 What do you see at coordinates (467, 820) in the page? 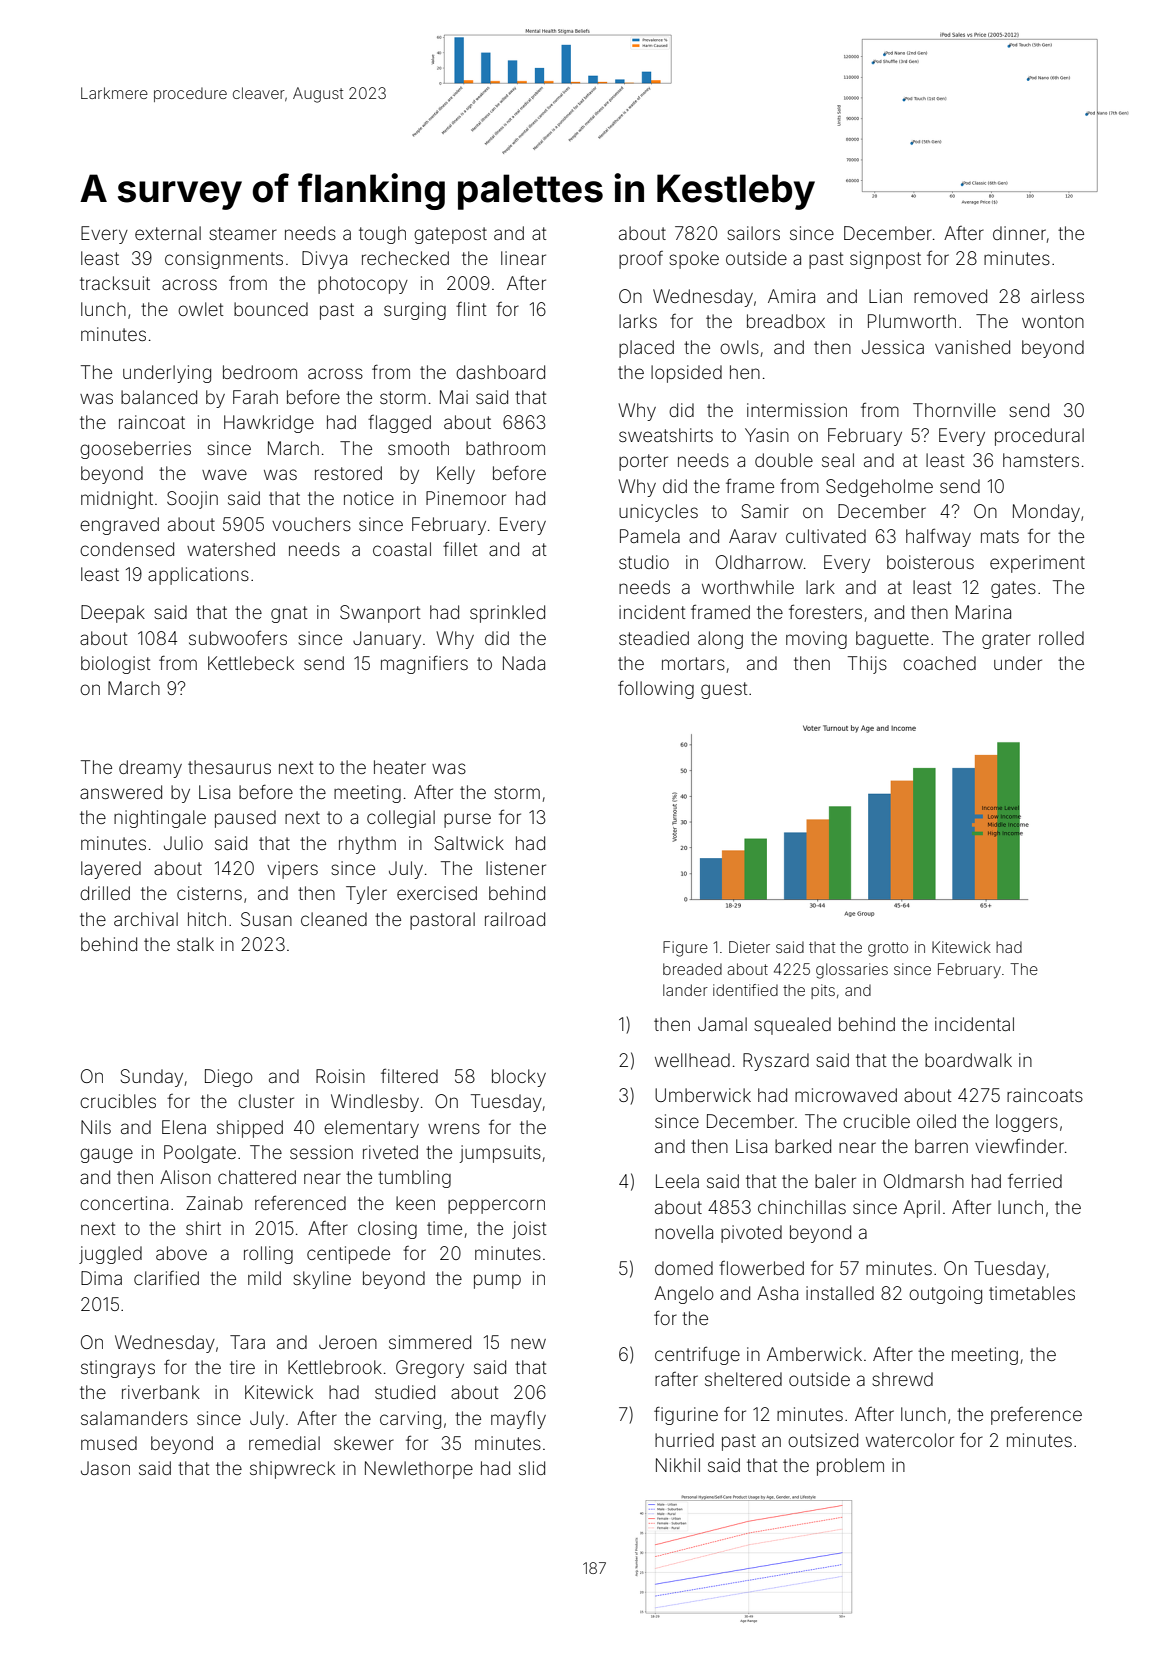
I see `purse` at bounding box center [467, 820].
